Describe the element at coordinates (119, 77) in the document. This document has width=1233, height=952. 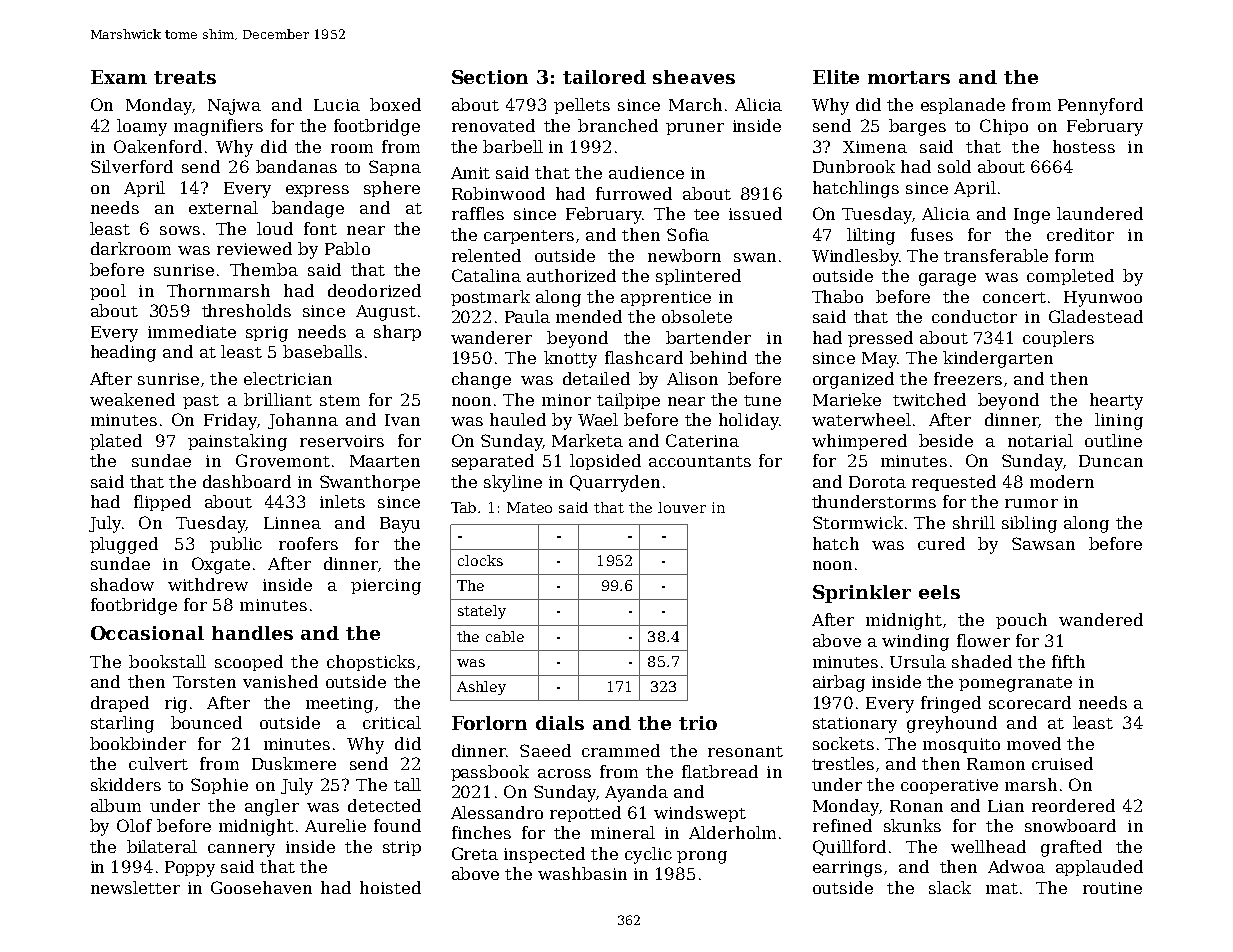
I see `Exam` at that location.
